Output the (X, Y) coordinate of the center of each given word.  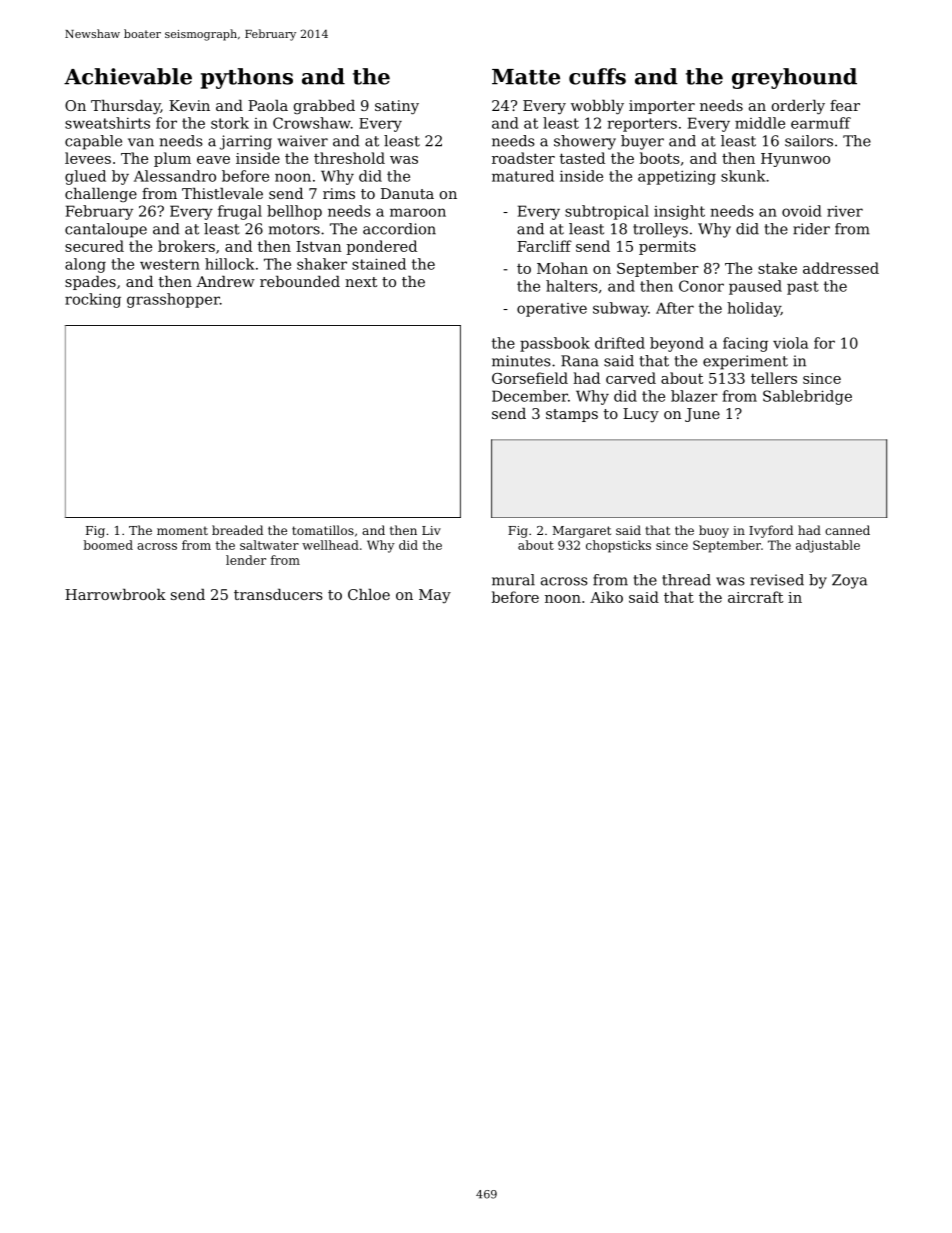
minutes (521, 361)
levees (88, 158)
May (435, 596)
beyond (677, 344)
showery (585, 142)
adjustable (828, 546)
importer (662, 107)
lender (246, 560)
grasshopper (173, 300)
